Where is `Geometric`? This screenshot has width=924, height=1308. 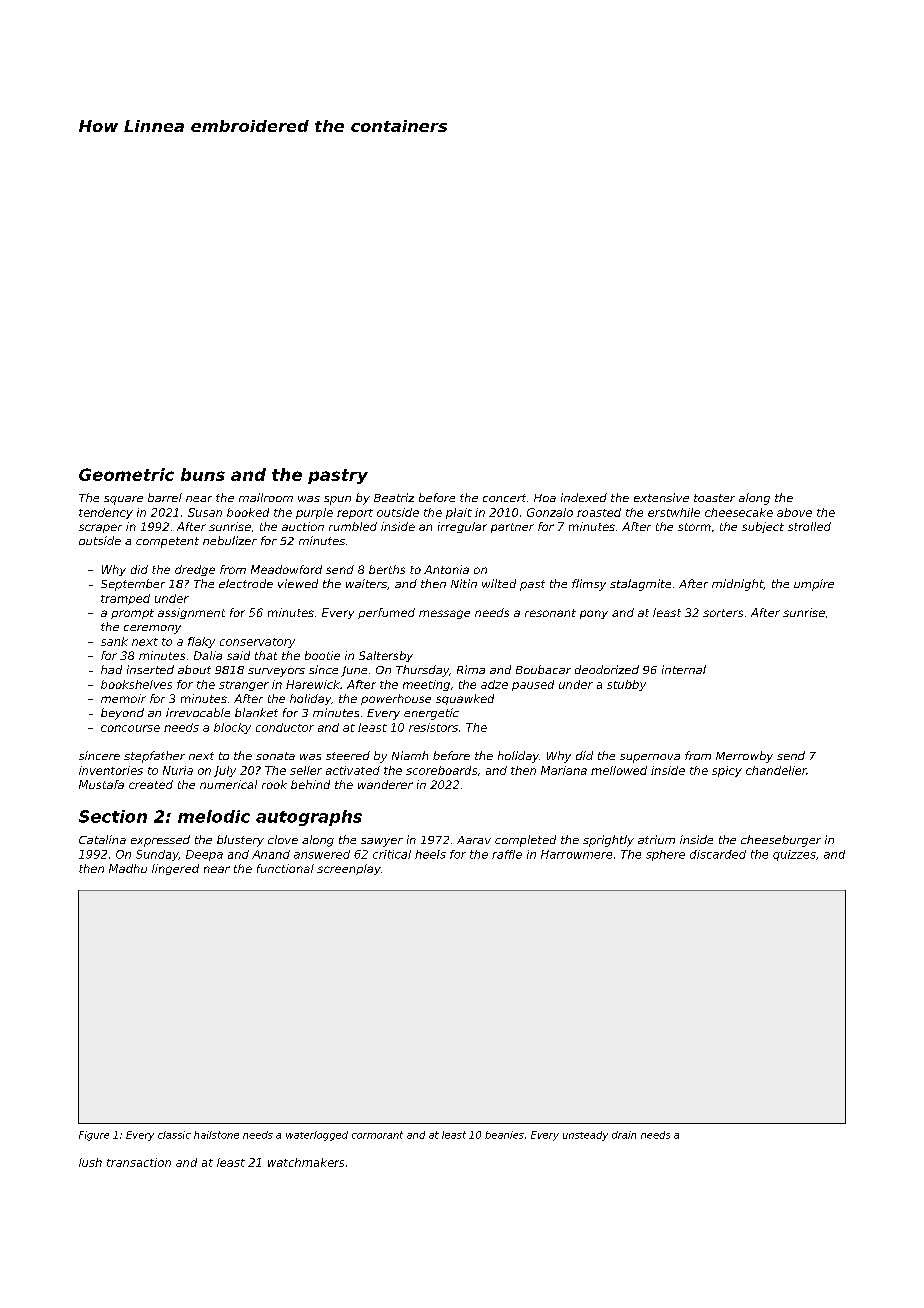
Geometric is located at coordinates (126, 474).
